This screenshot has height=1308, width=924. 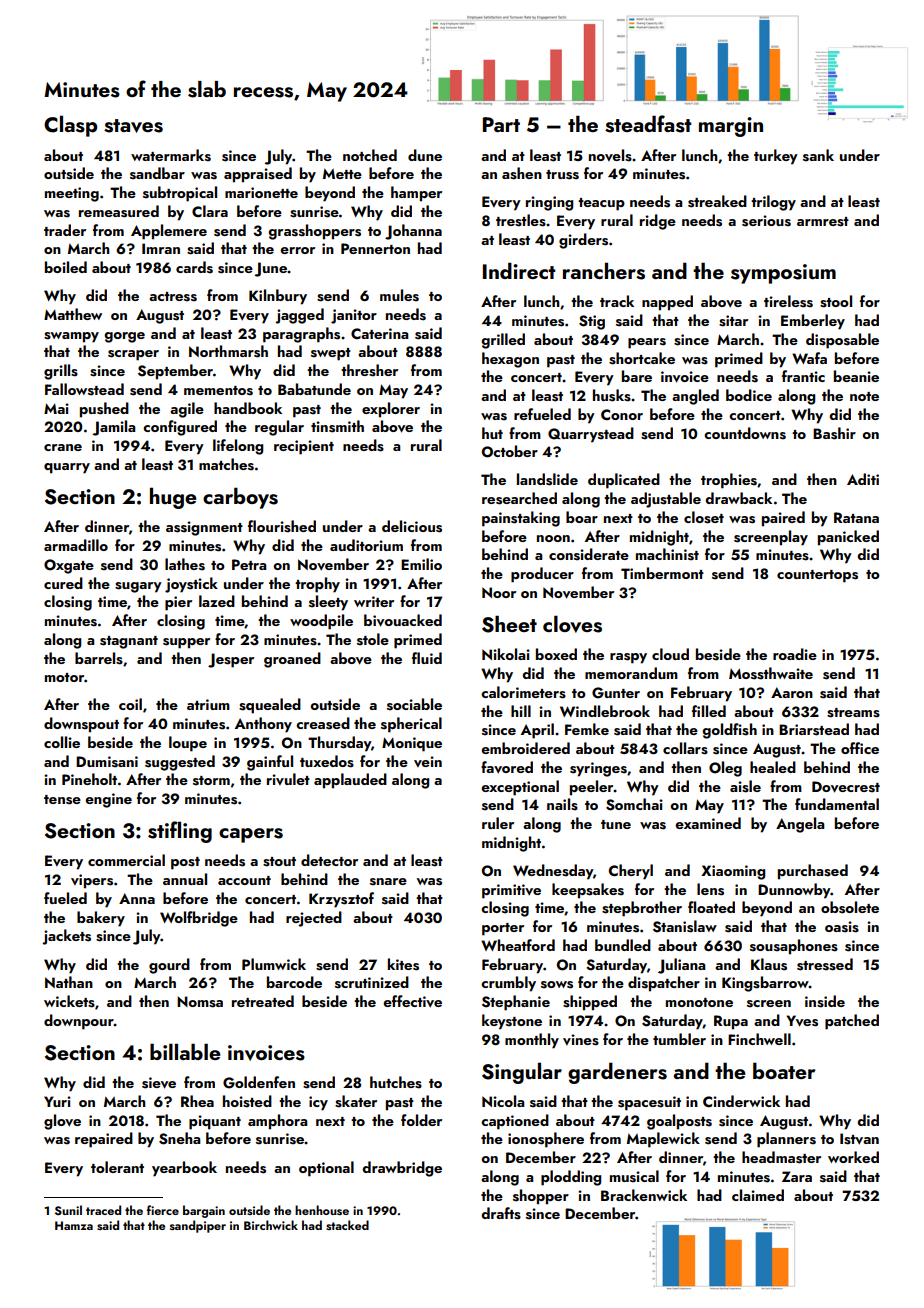 What do you see at coordinates (522, 1073) in the screenshot?
I see `Singular` at bounding box center [522, 1073].
